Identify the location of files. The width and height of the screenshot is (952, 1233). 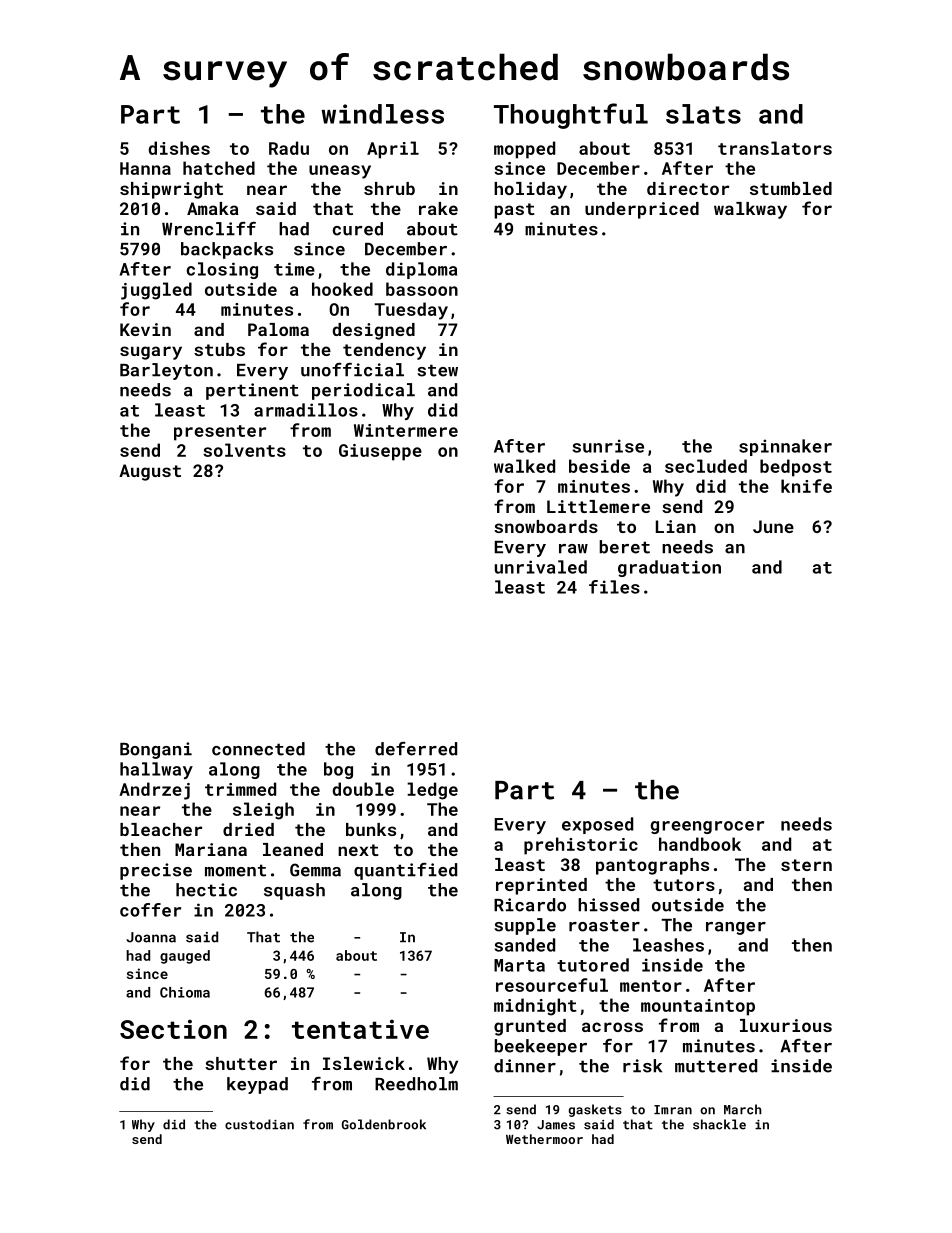
(614, 587).
